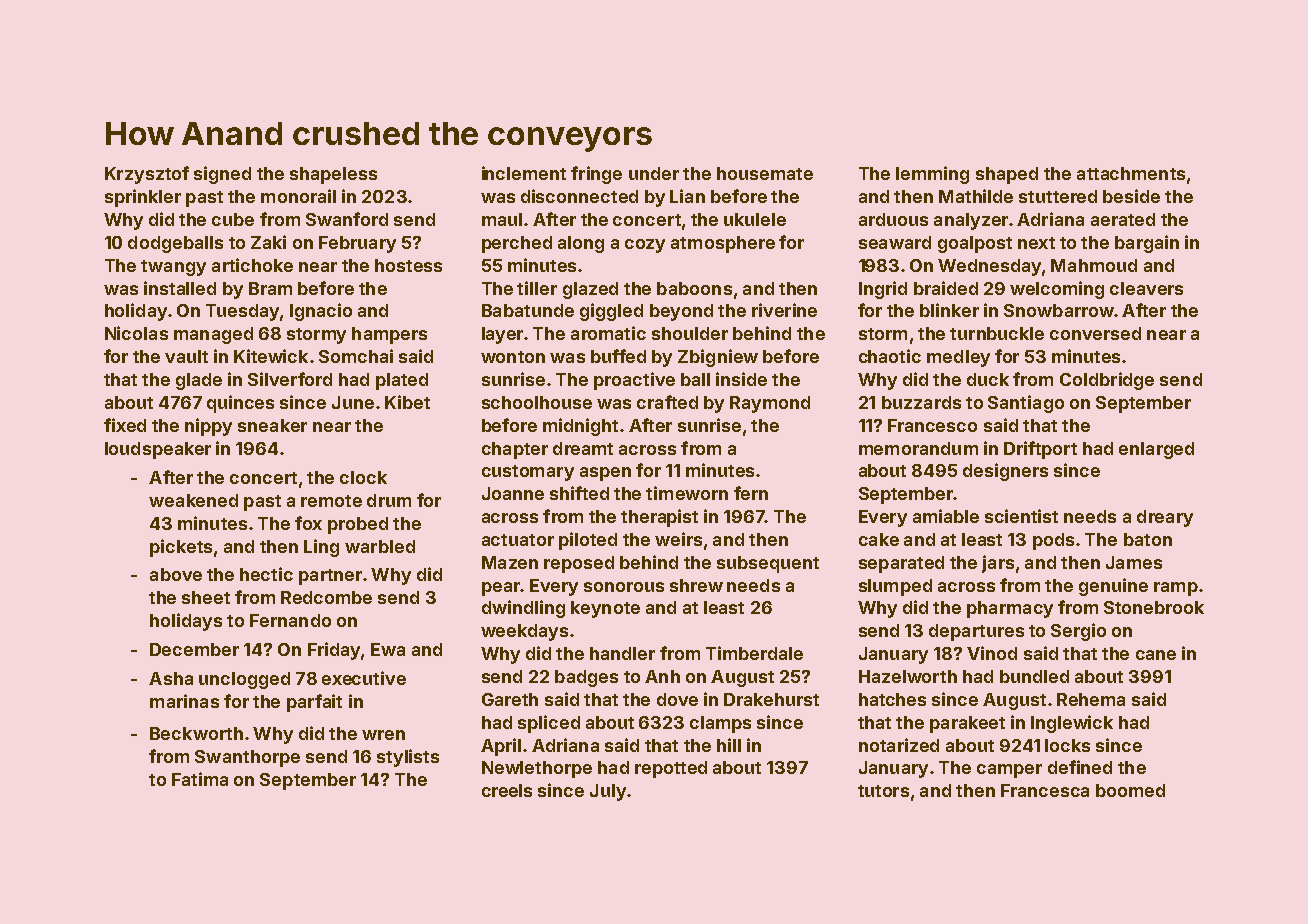 This page has width=1308, height=924. What do you see at coordinates (383, 735) in the page?
I see `wren` at bounding box center [383, 735].
